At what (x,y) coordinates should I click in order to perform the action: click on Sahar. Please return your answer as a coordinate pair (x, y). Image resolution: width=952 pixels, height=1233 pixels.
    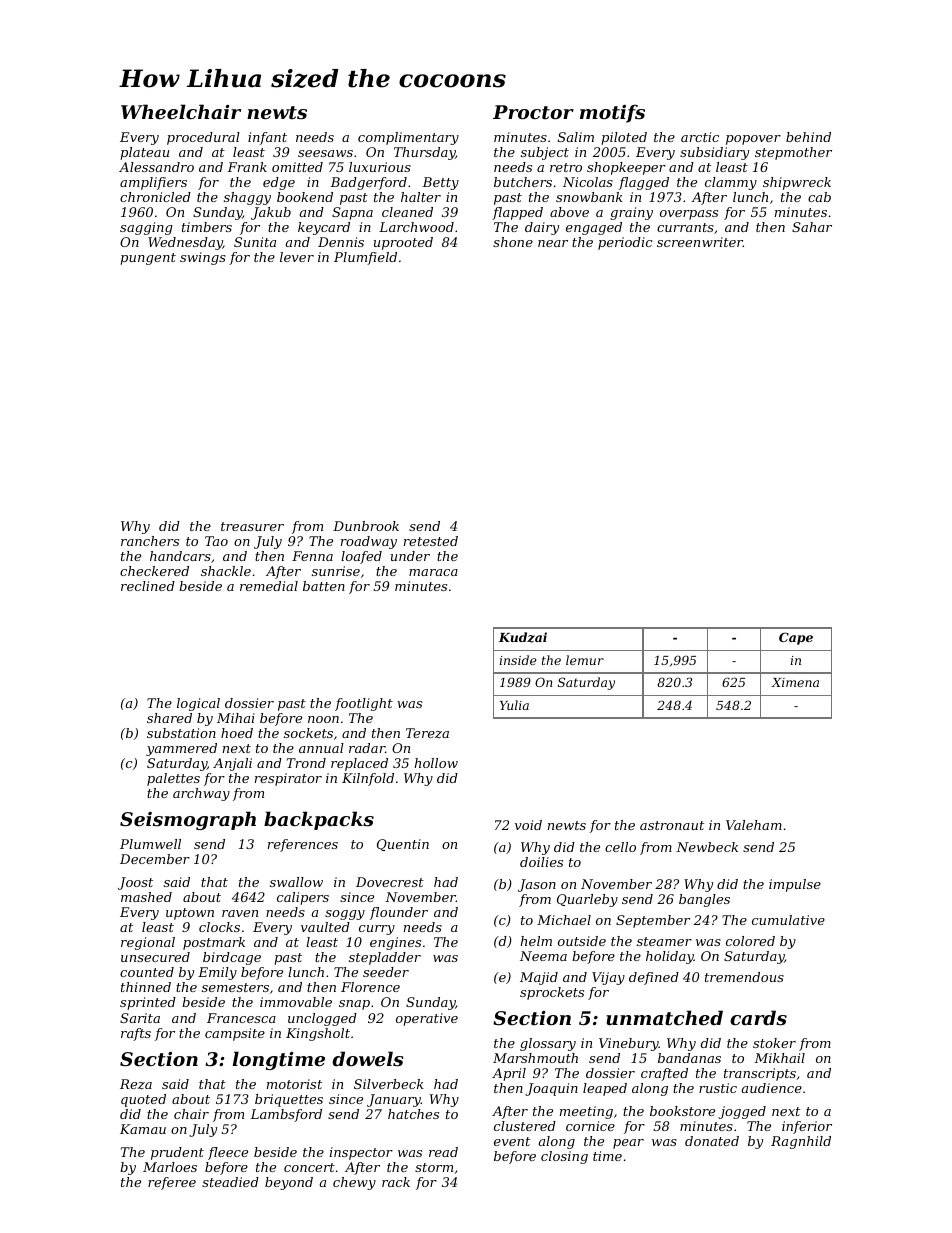
    Looking at the image, I should click on (812, 227).
